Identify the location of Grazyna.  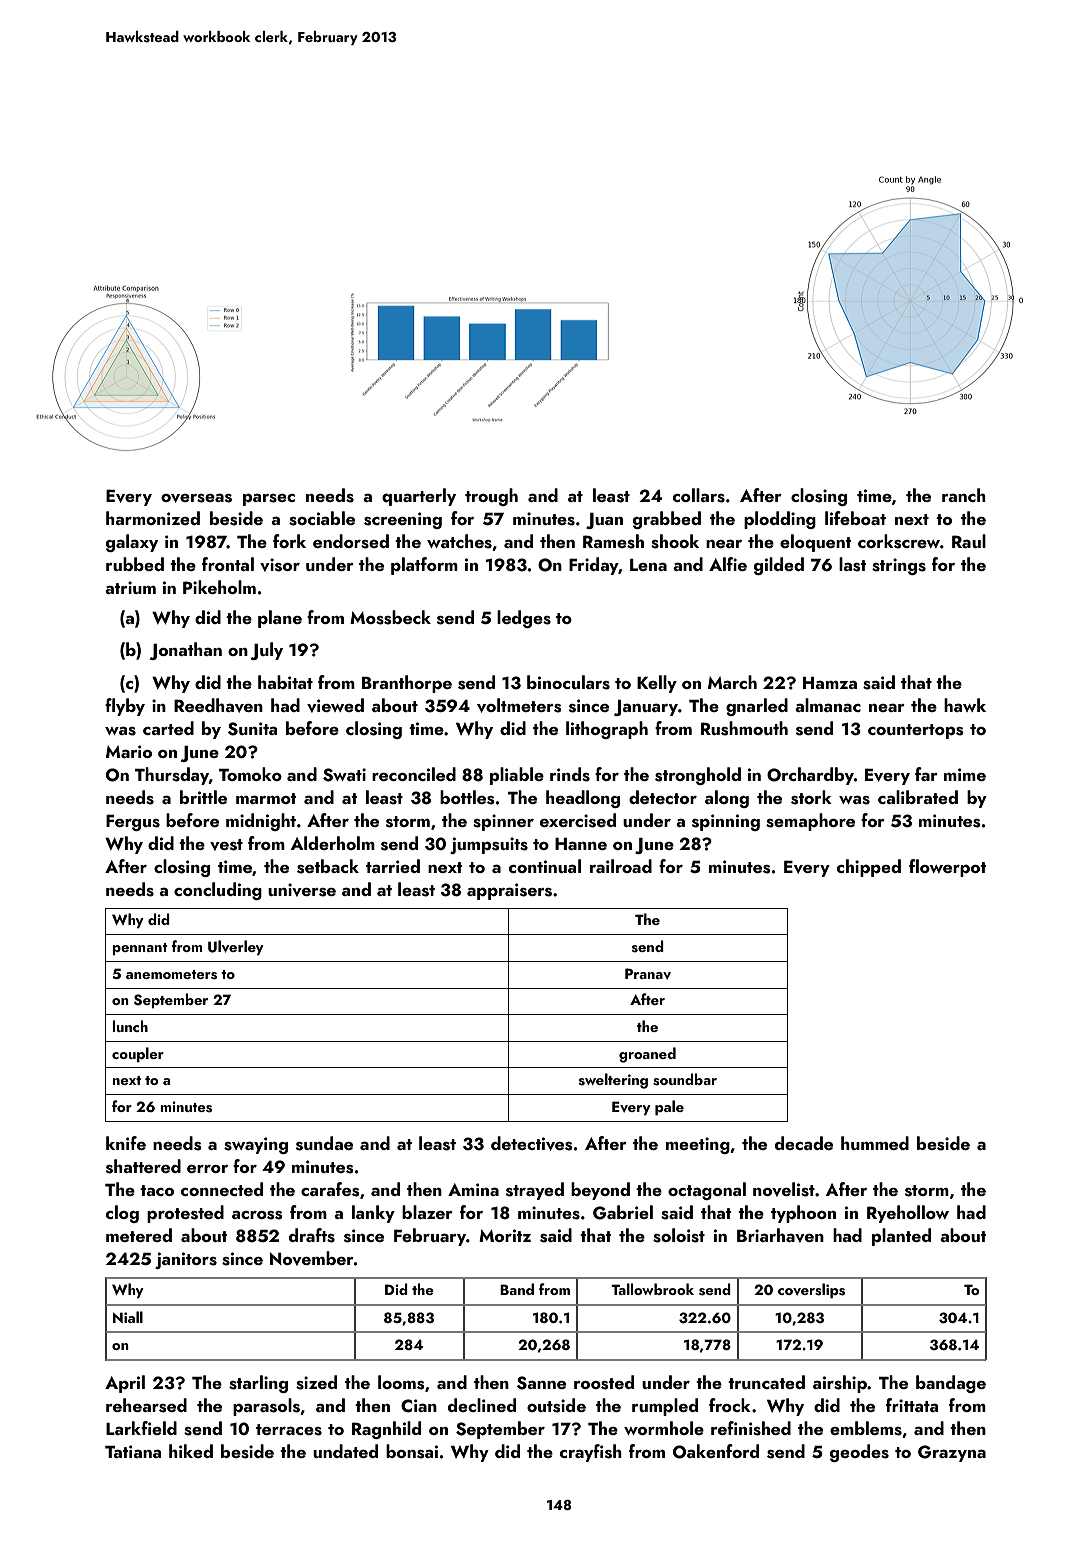
(952, 1453).
